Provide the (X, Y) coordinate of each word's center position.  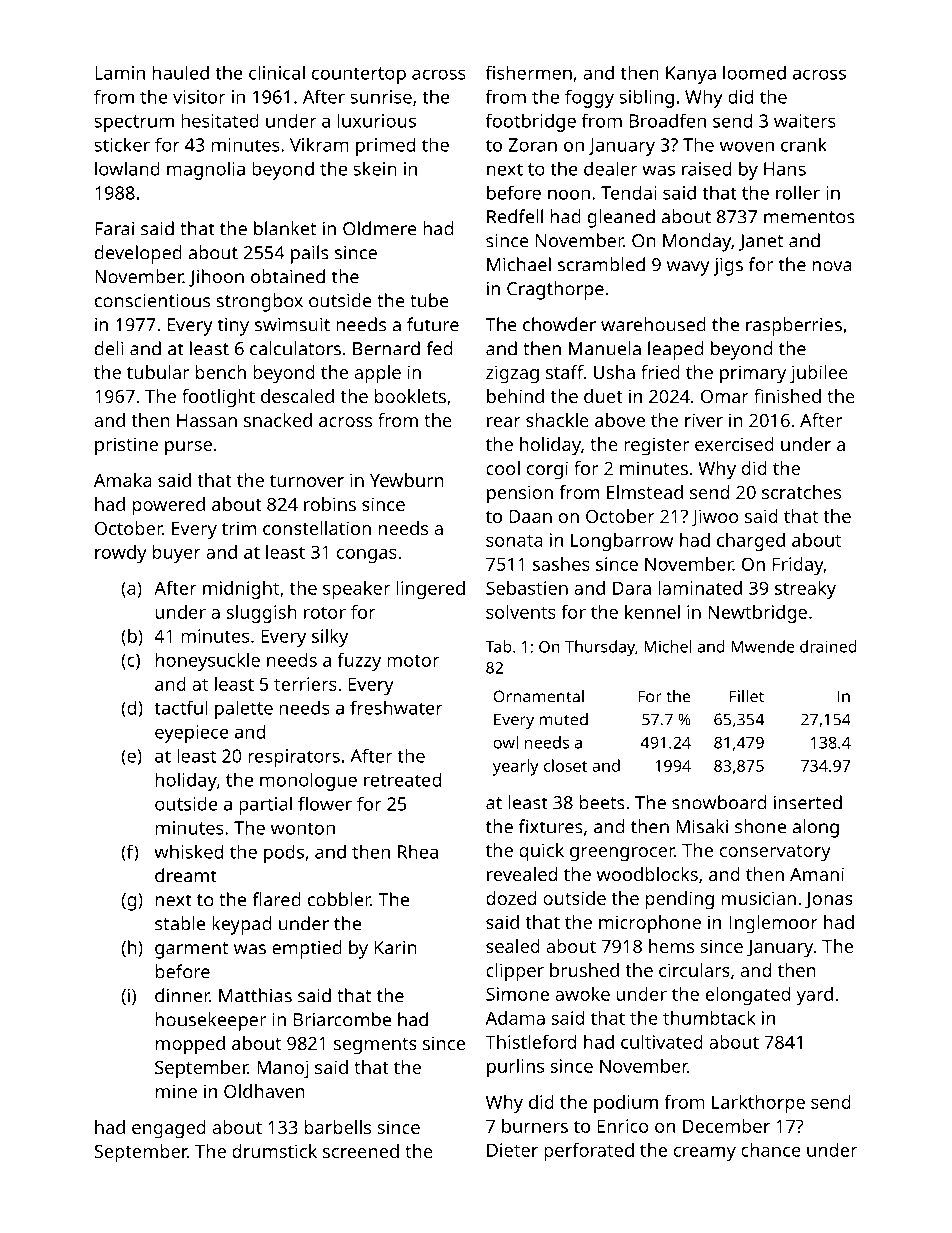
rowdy (121, 554)
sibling (646, 99)
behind (515, 396)
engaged (169, 1129)
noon (569, 194)
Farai (114, 229)
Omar (725, 396)
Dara (632, 588)
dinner (182, 995)
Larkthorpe (758, 1104)
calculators (295, 348)
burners (535, 1126)
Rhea (418, 851)
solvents (521, 612)
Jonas (828, 900)
